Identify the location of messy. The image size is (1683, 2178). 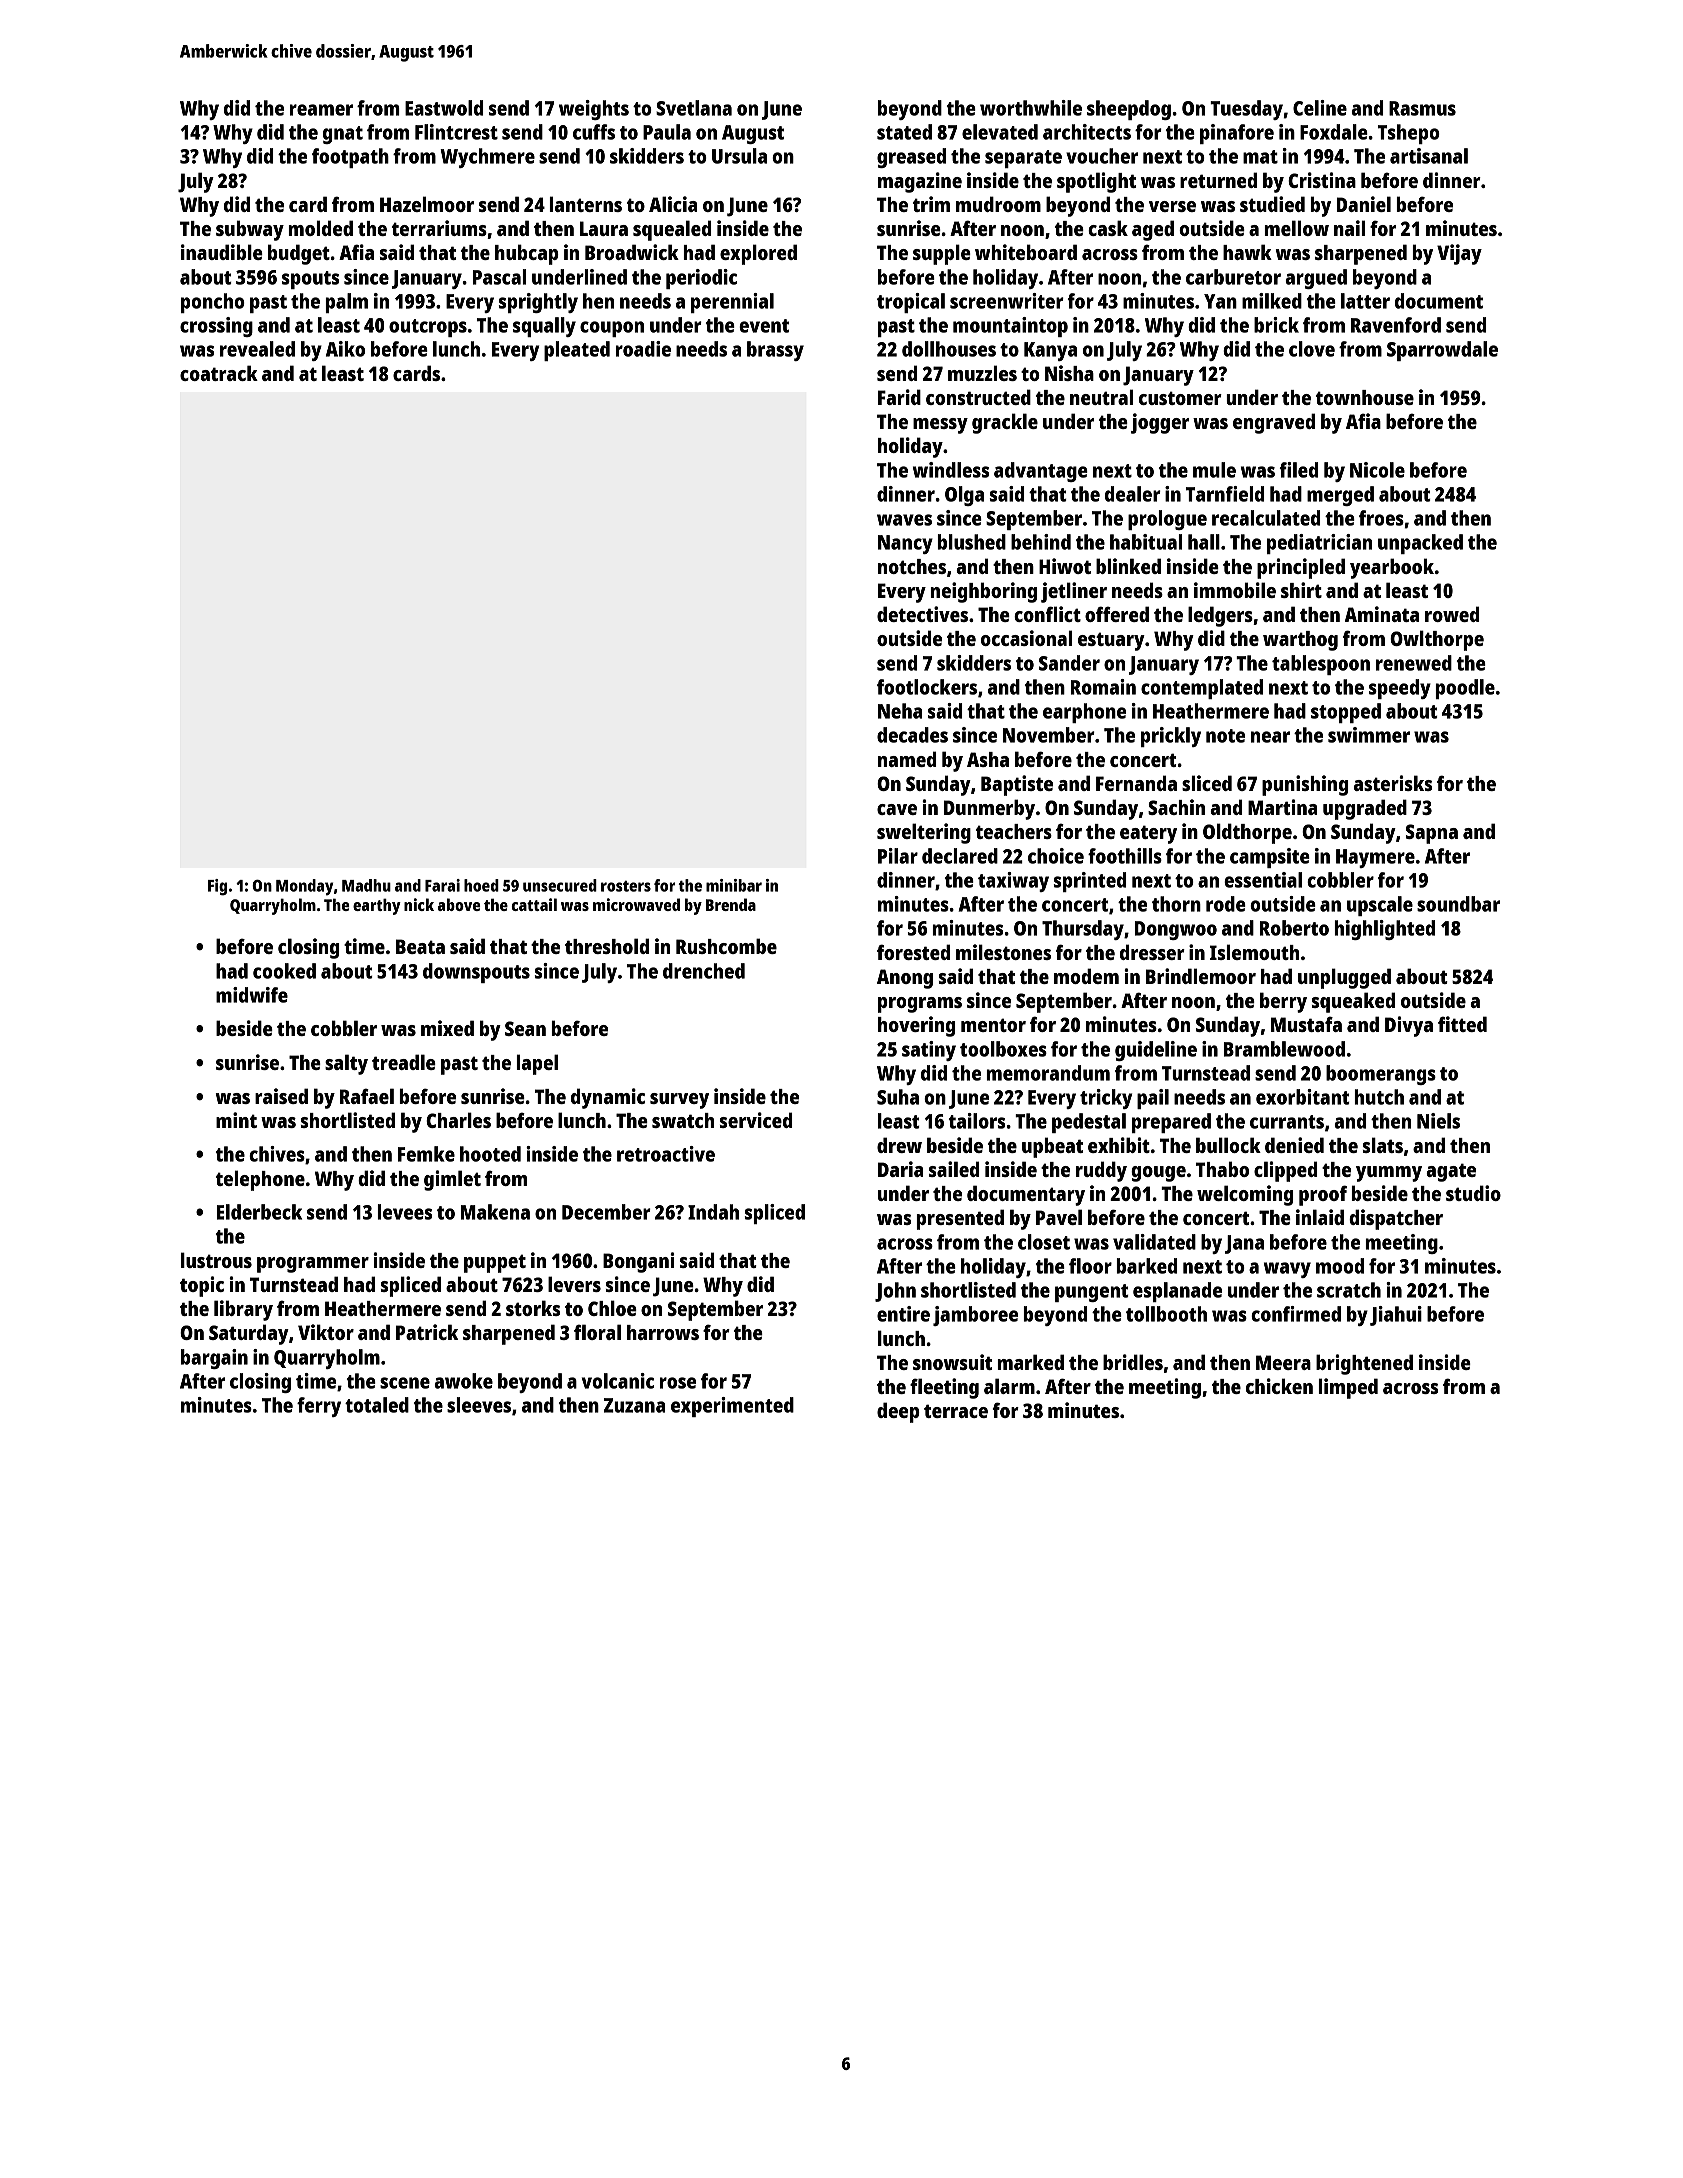
(940, 426).
